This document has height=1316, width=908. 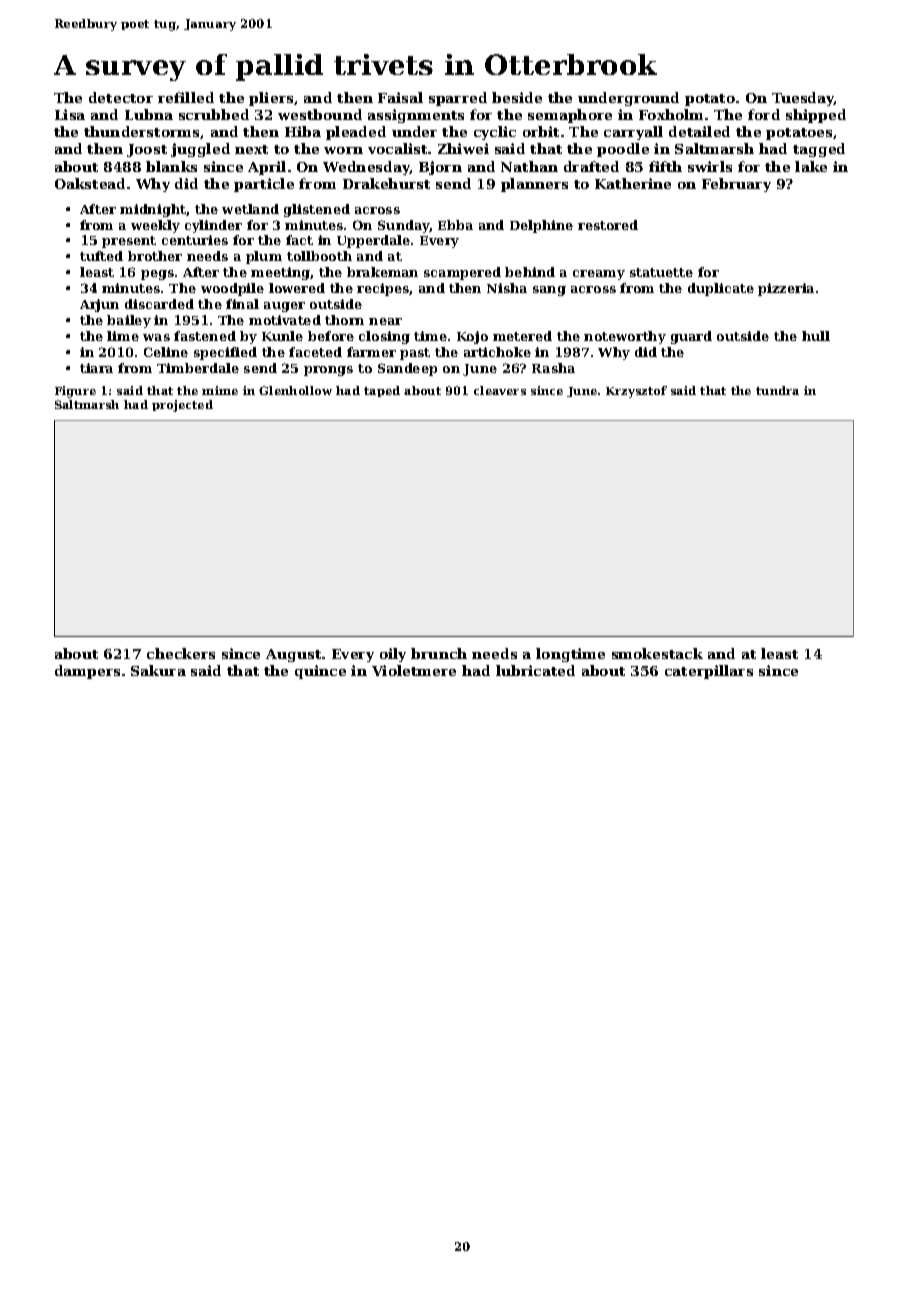 What do you see at coordinates (777, 390) in the document?
I see `tundra` at bounding box center [777, 390].
